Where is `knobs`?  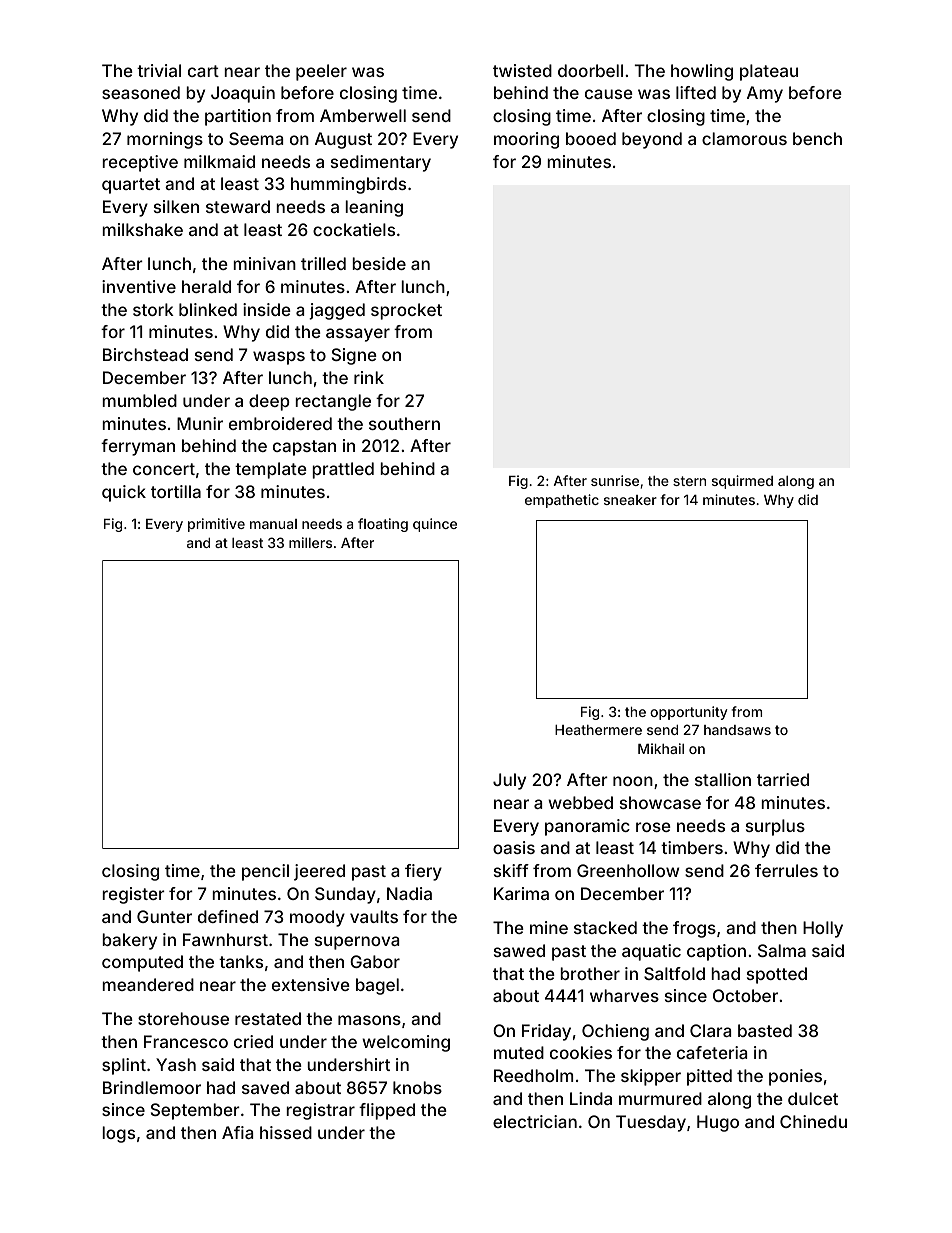 knobs is located at coordinates (417, 1087).
